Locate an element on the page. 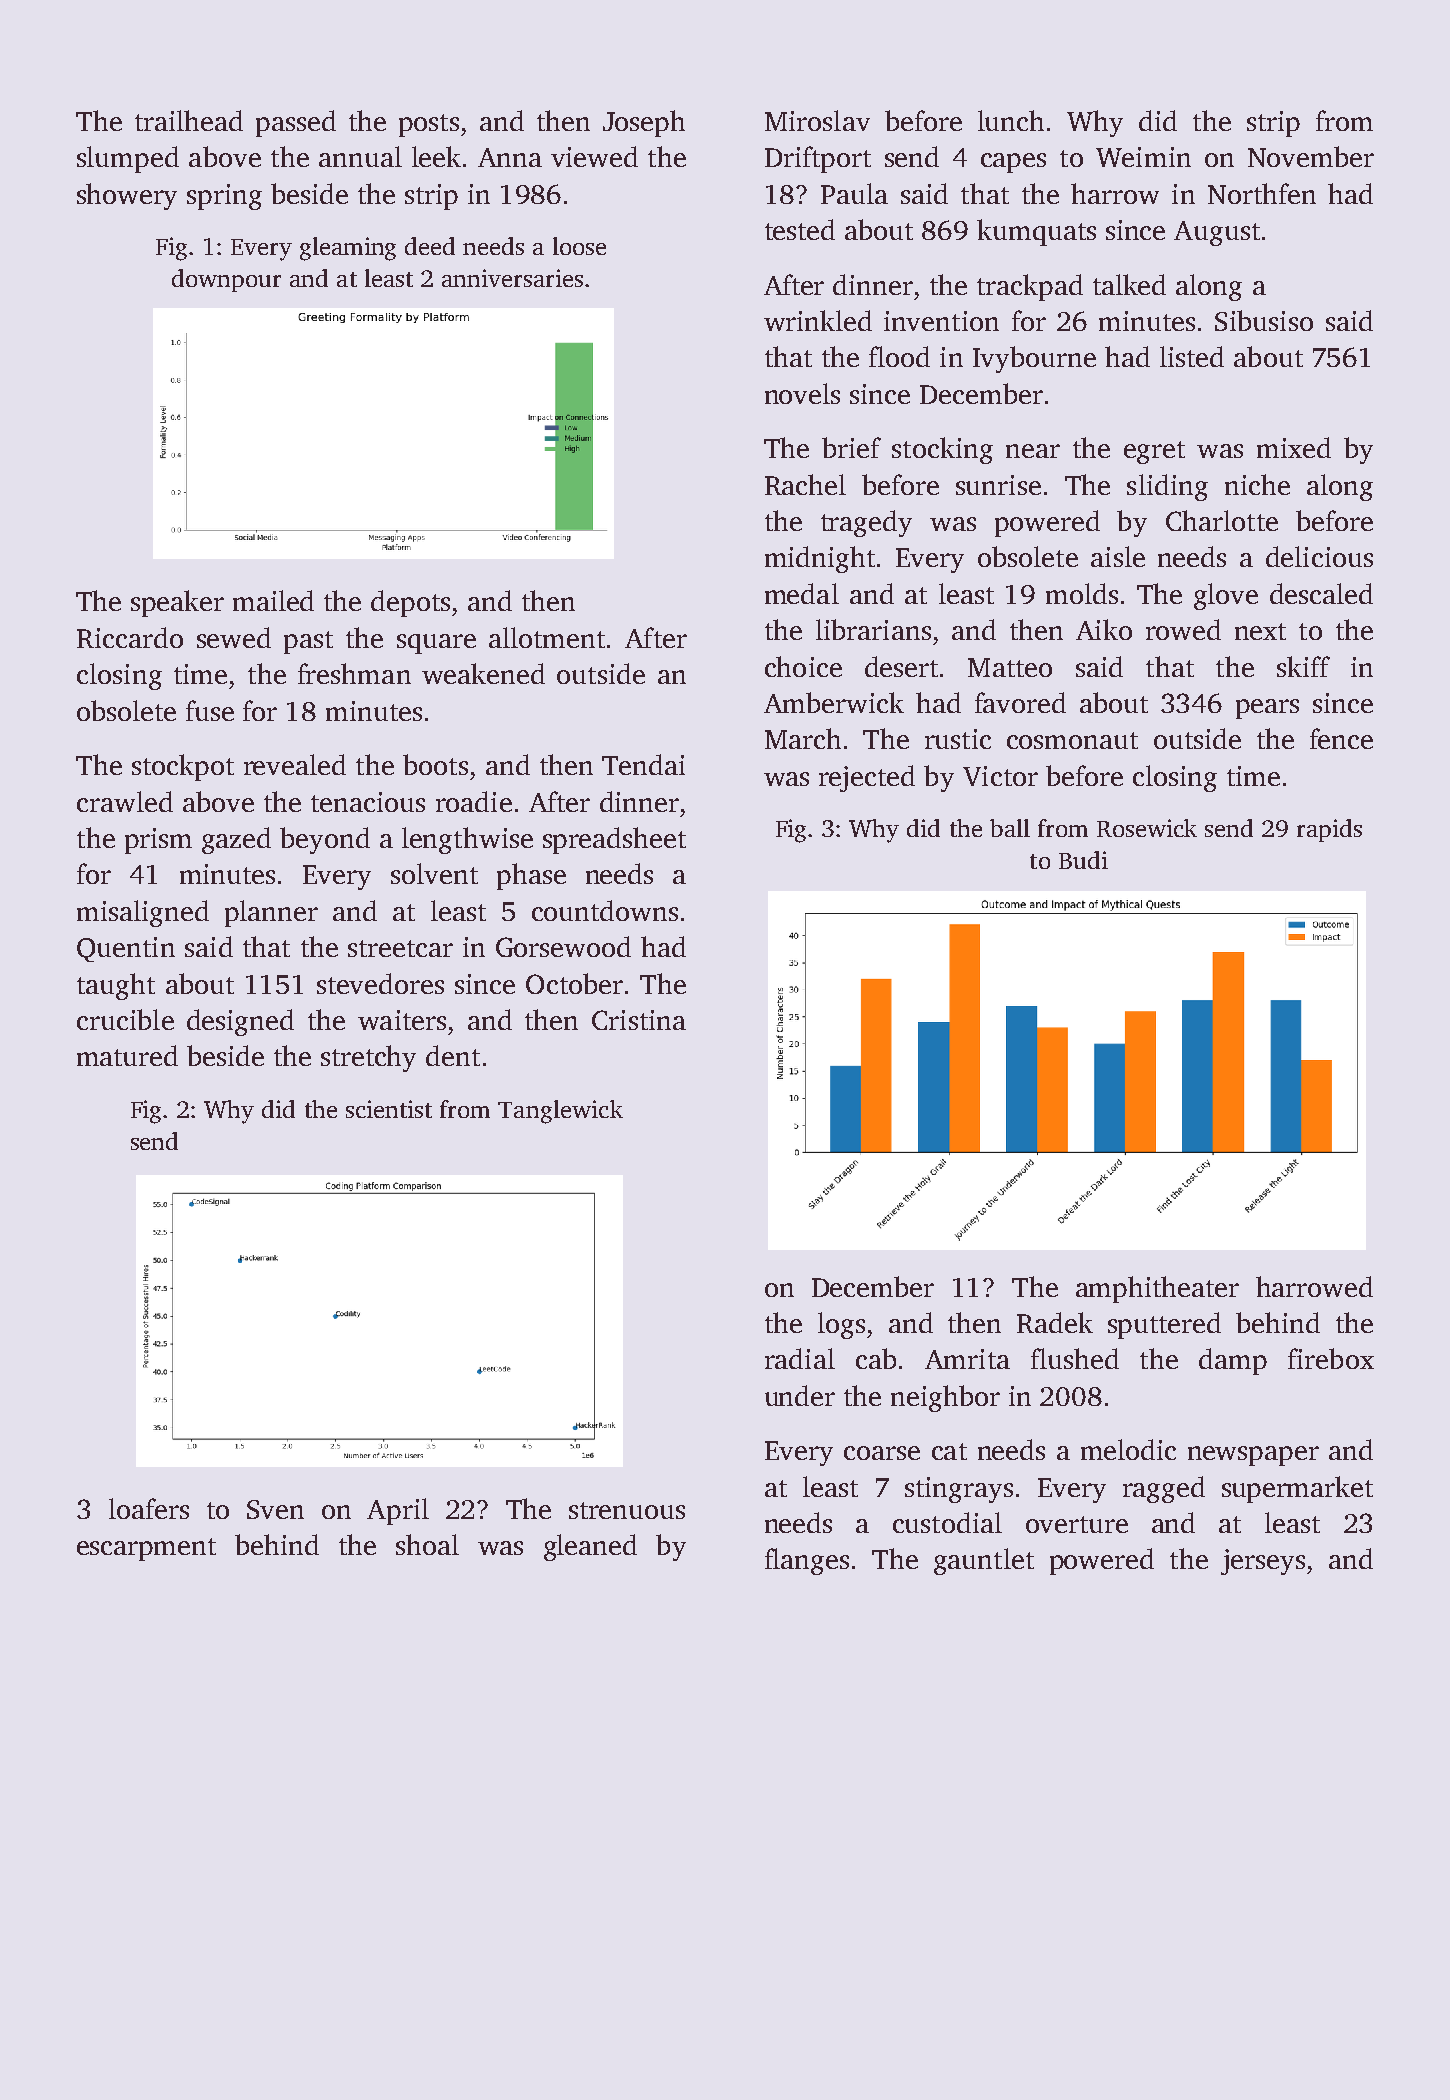 This image has width=1450, height=2100. Budi is located at coordinates (1083, 860).
